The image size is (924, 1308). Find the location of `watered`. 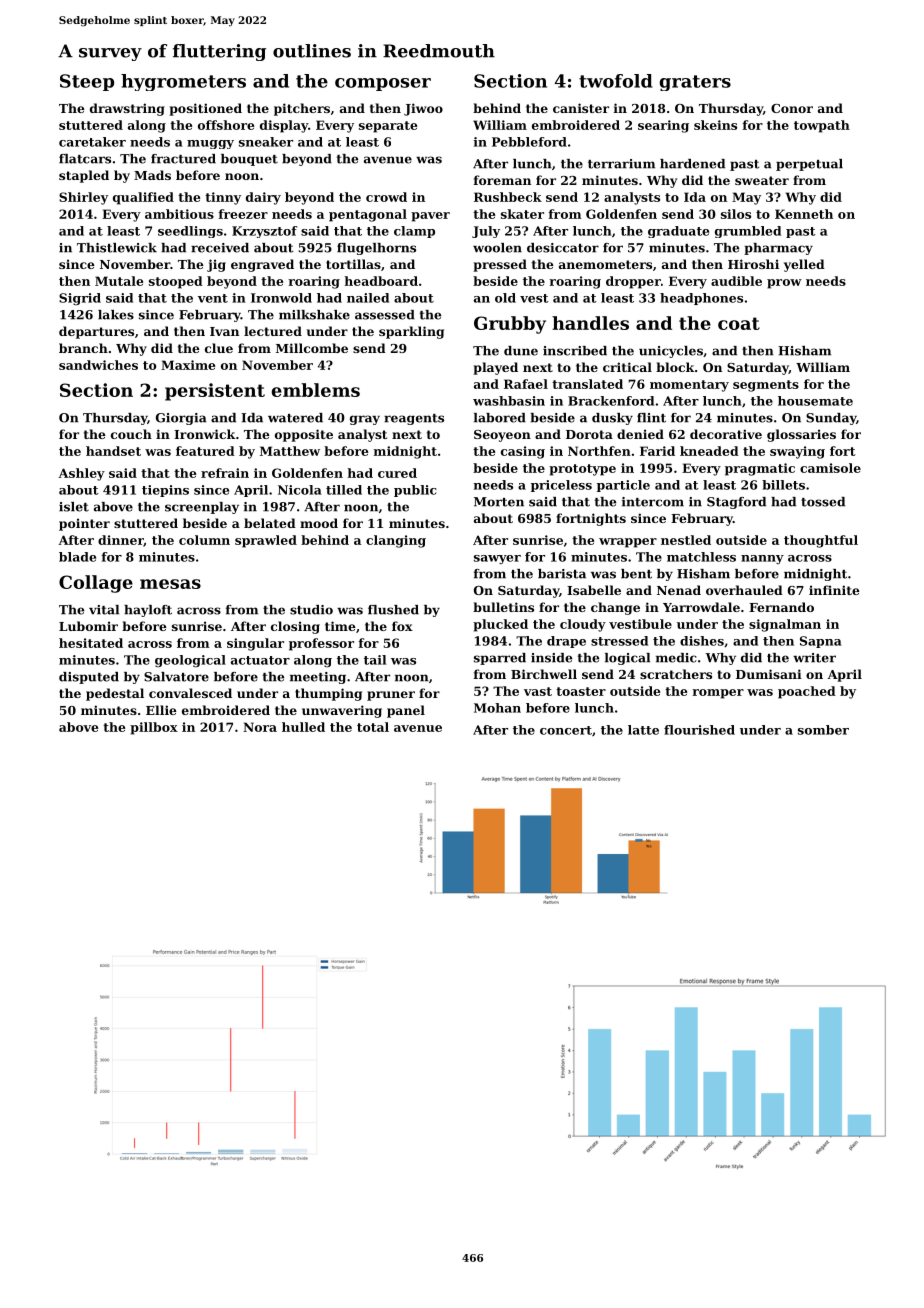

watered is located at coordinates (295, 418).
